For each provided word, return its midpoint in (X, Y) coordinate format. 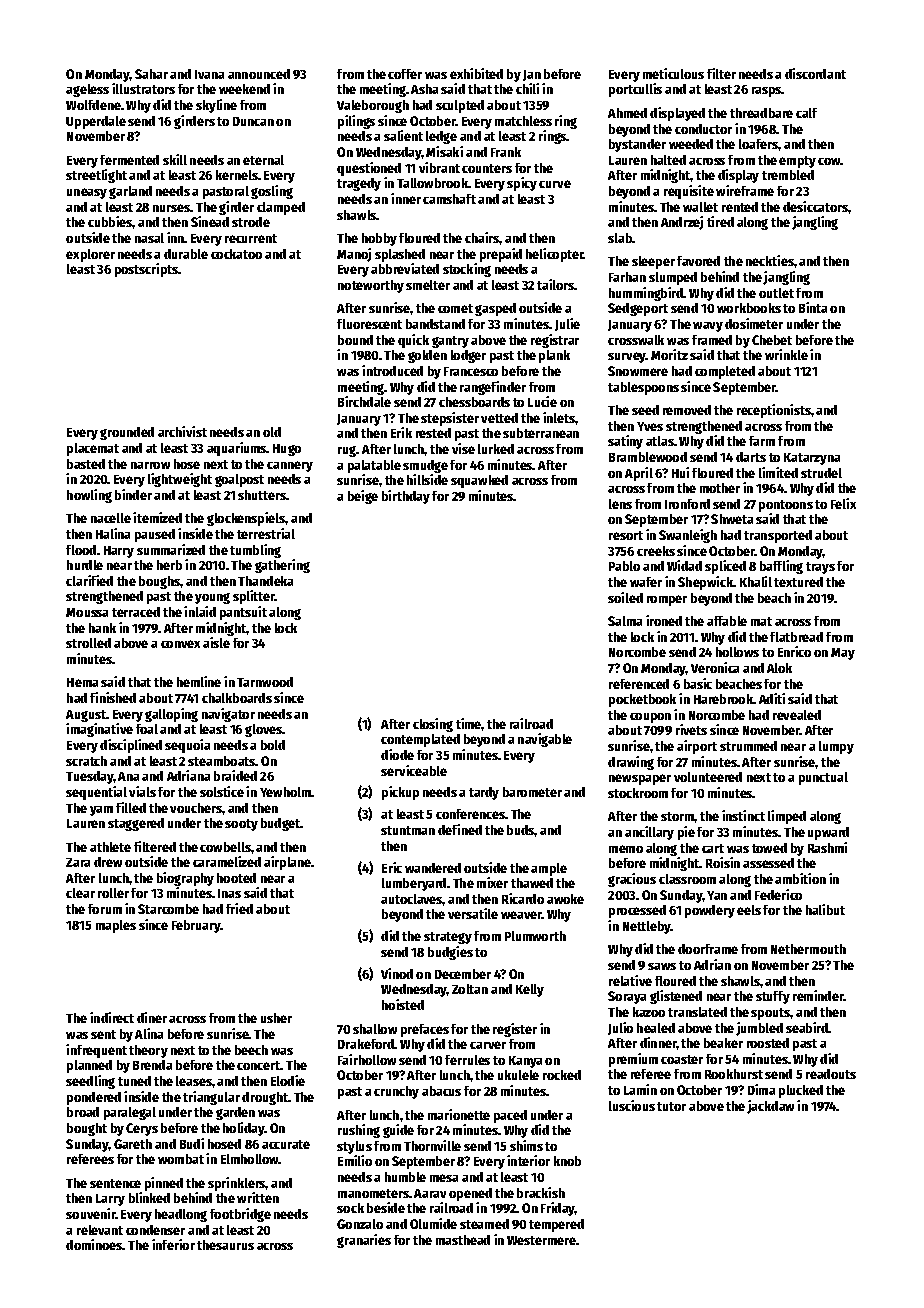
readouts (831, 1074)
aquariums (237, 449)
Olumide (433, 1223)
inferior (173, 1244)
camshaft (449, 199)
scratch (86, 761)
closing (433, 725)
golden (427, 356)
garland (130, 192)
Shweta (732, 519)
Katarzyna (812, 459)
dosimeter (754, 323)
